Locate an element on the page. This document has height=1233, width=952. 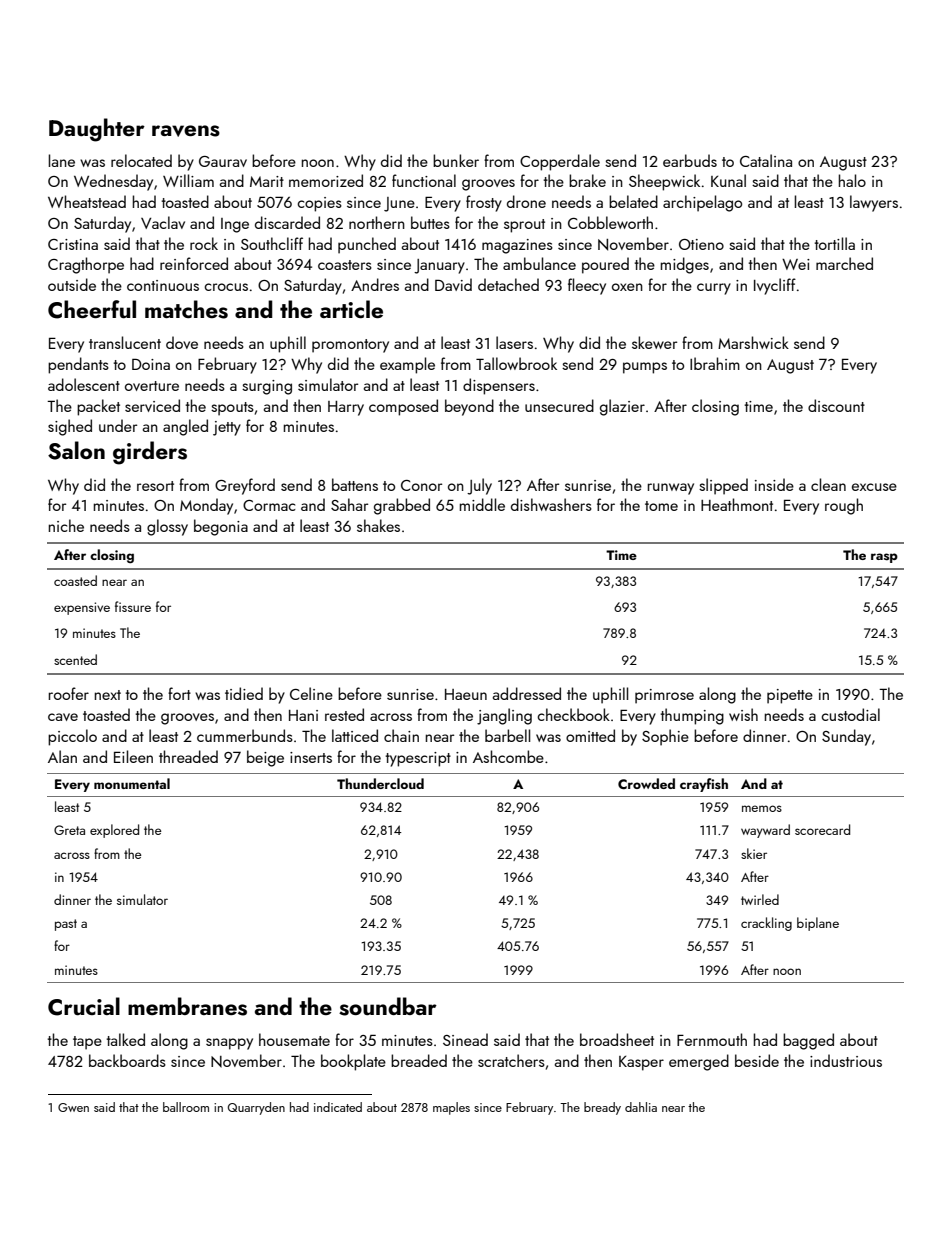
unsecured is located at coordinates (559, 405).
